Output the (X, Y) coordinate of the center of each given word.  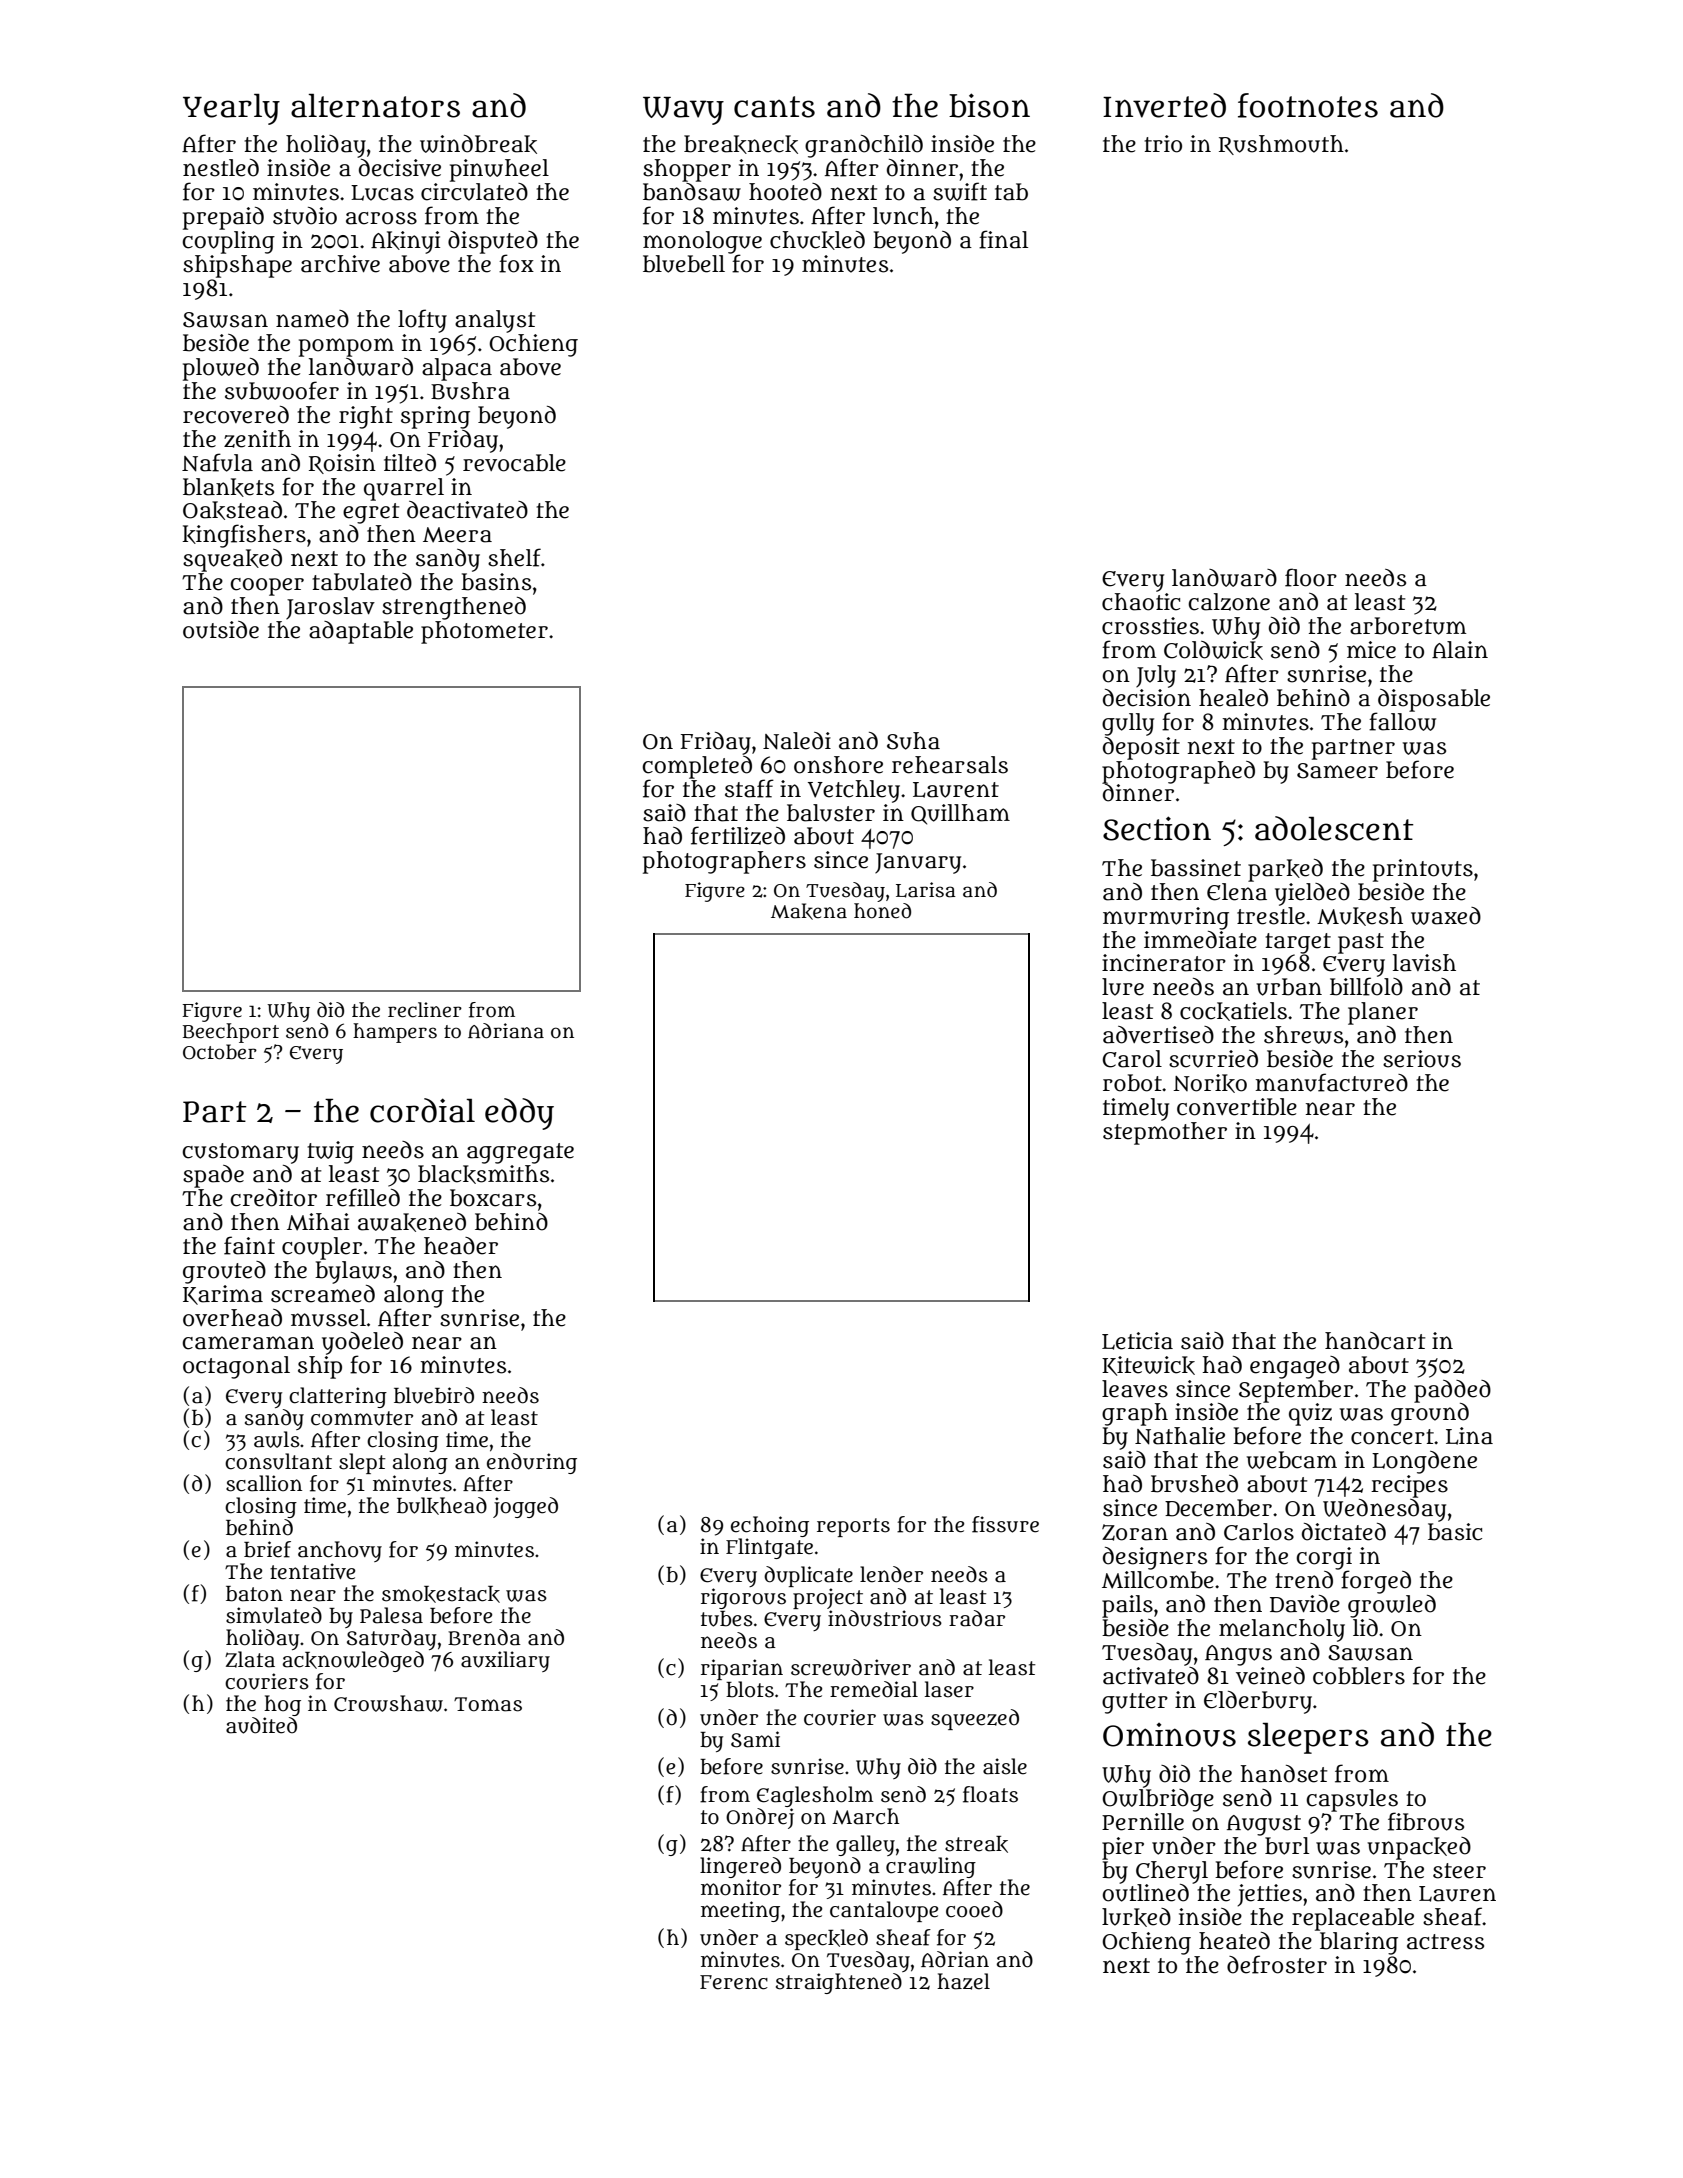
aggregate (520, 1153)
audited (261, 1725)
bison (989, 105)
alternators (375, 106)
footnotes (1308, 105)
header (461, 1246)
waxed (1446, 916)
